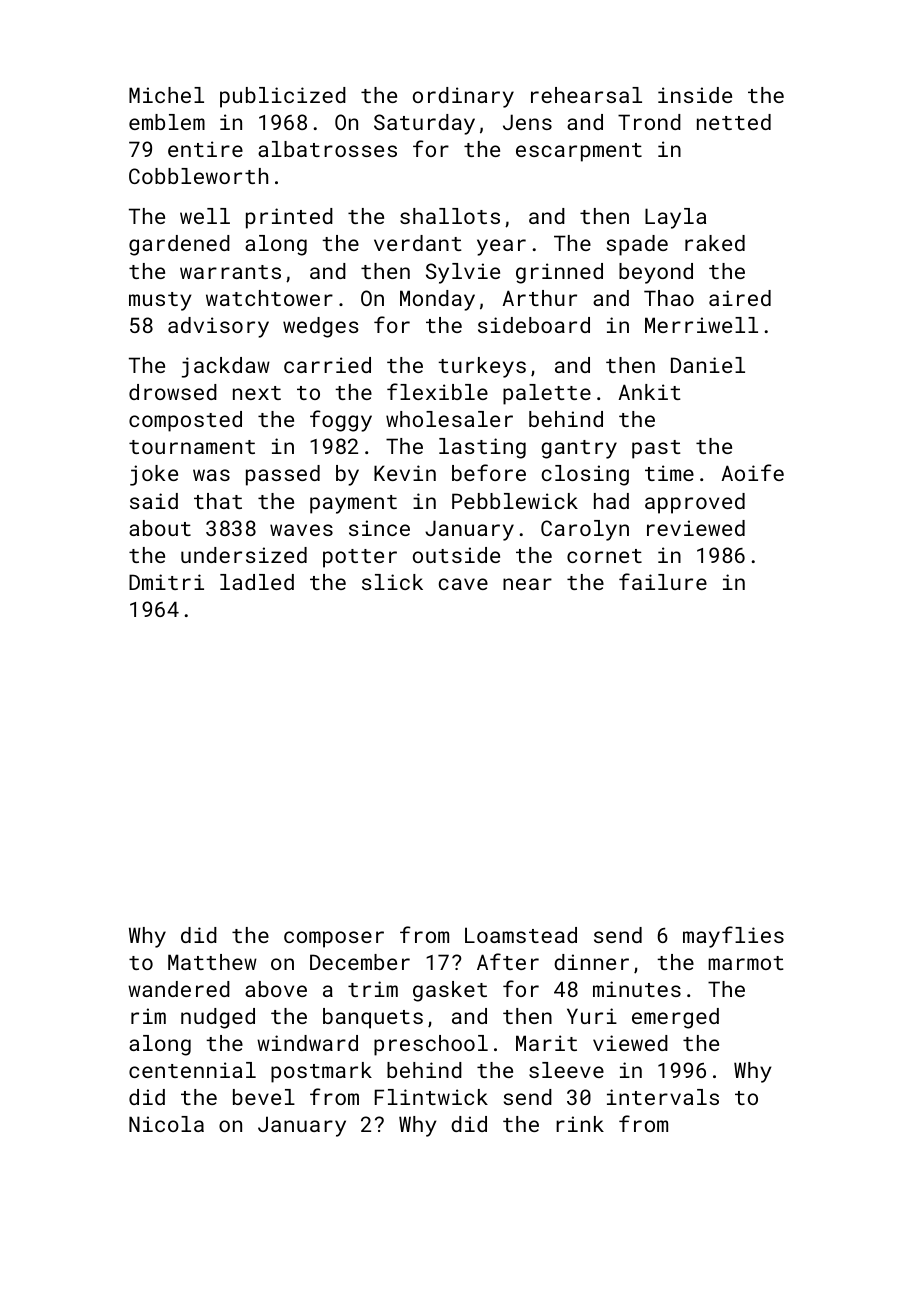  What do you see at coordinates (424, 124) in the image?
I see `Saturday` at bounding box center [424, 124].
